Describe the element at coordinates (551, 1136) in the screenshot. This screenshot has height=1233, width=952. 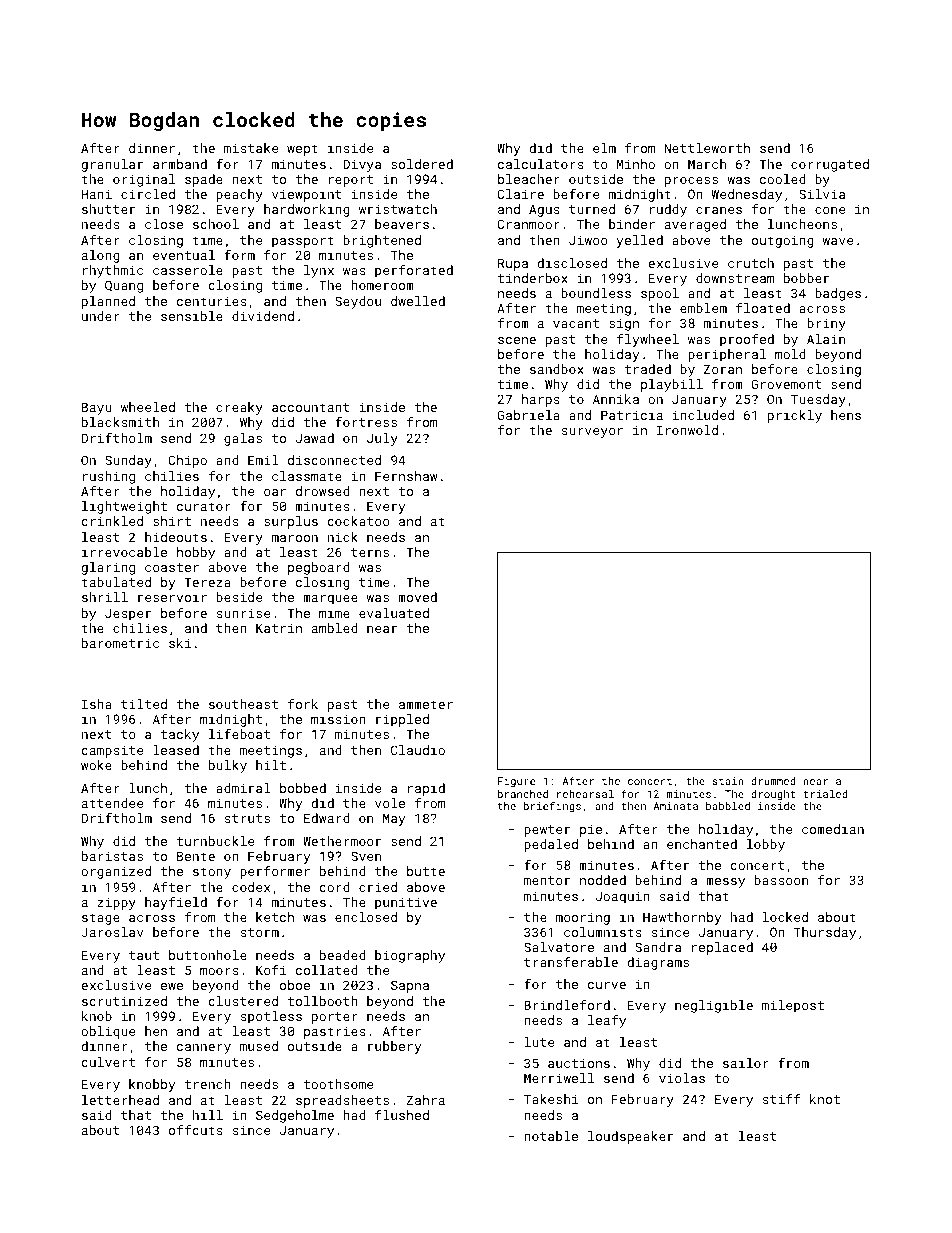
I see `notable` at that location.
